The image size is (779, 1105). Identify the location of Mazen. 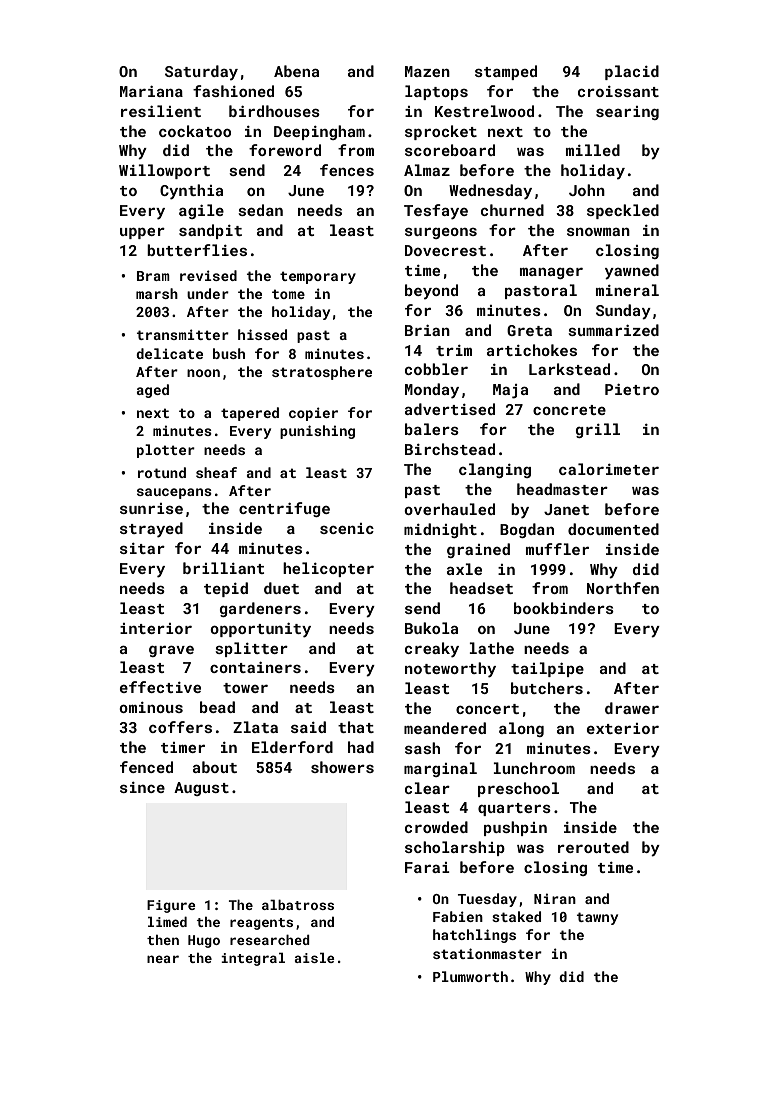
(427, 71).
